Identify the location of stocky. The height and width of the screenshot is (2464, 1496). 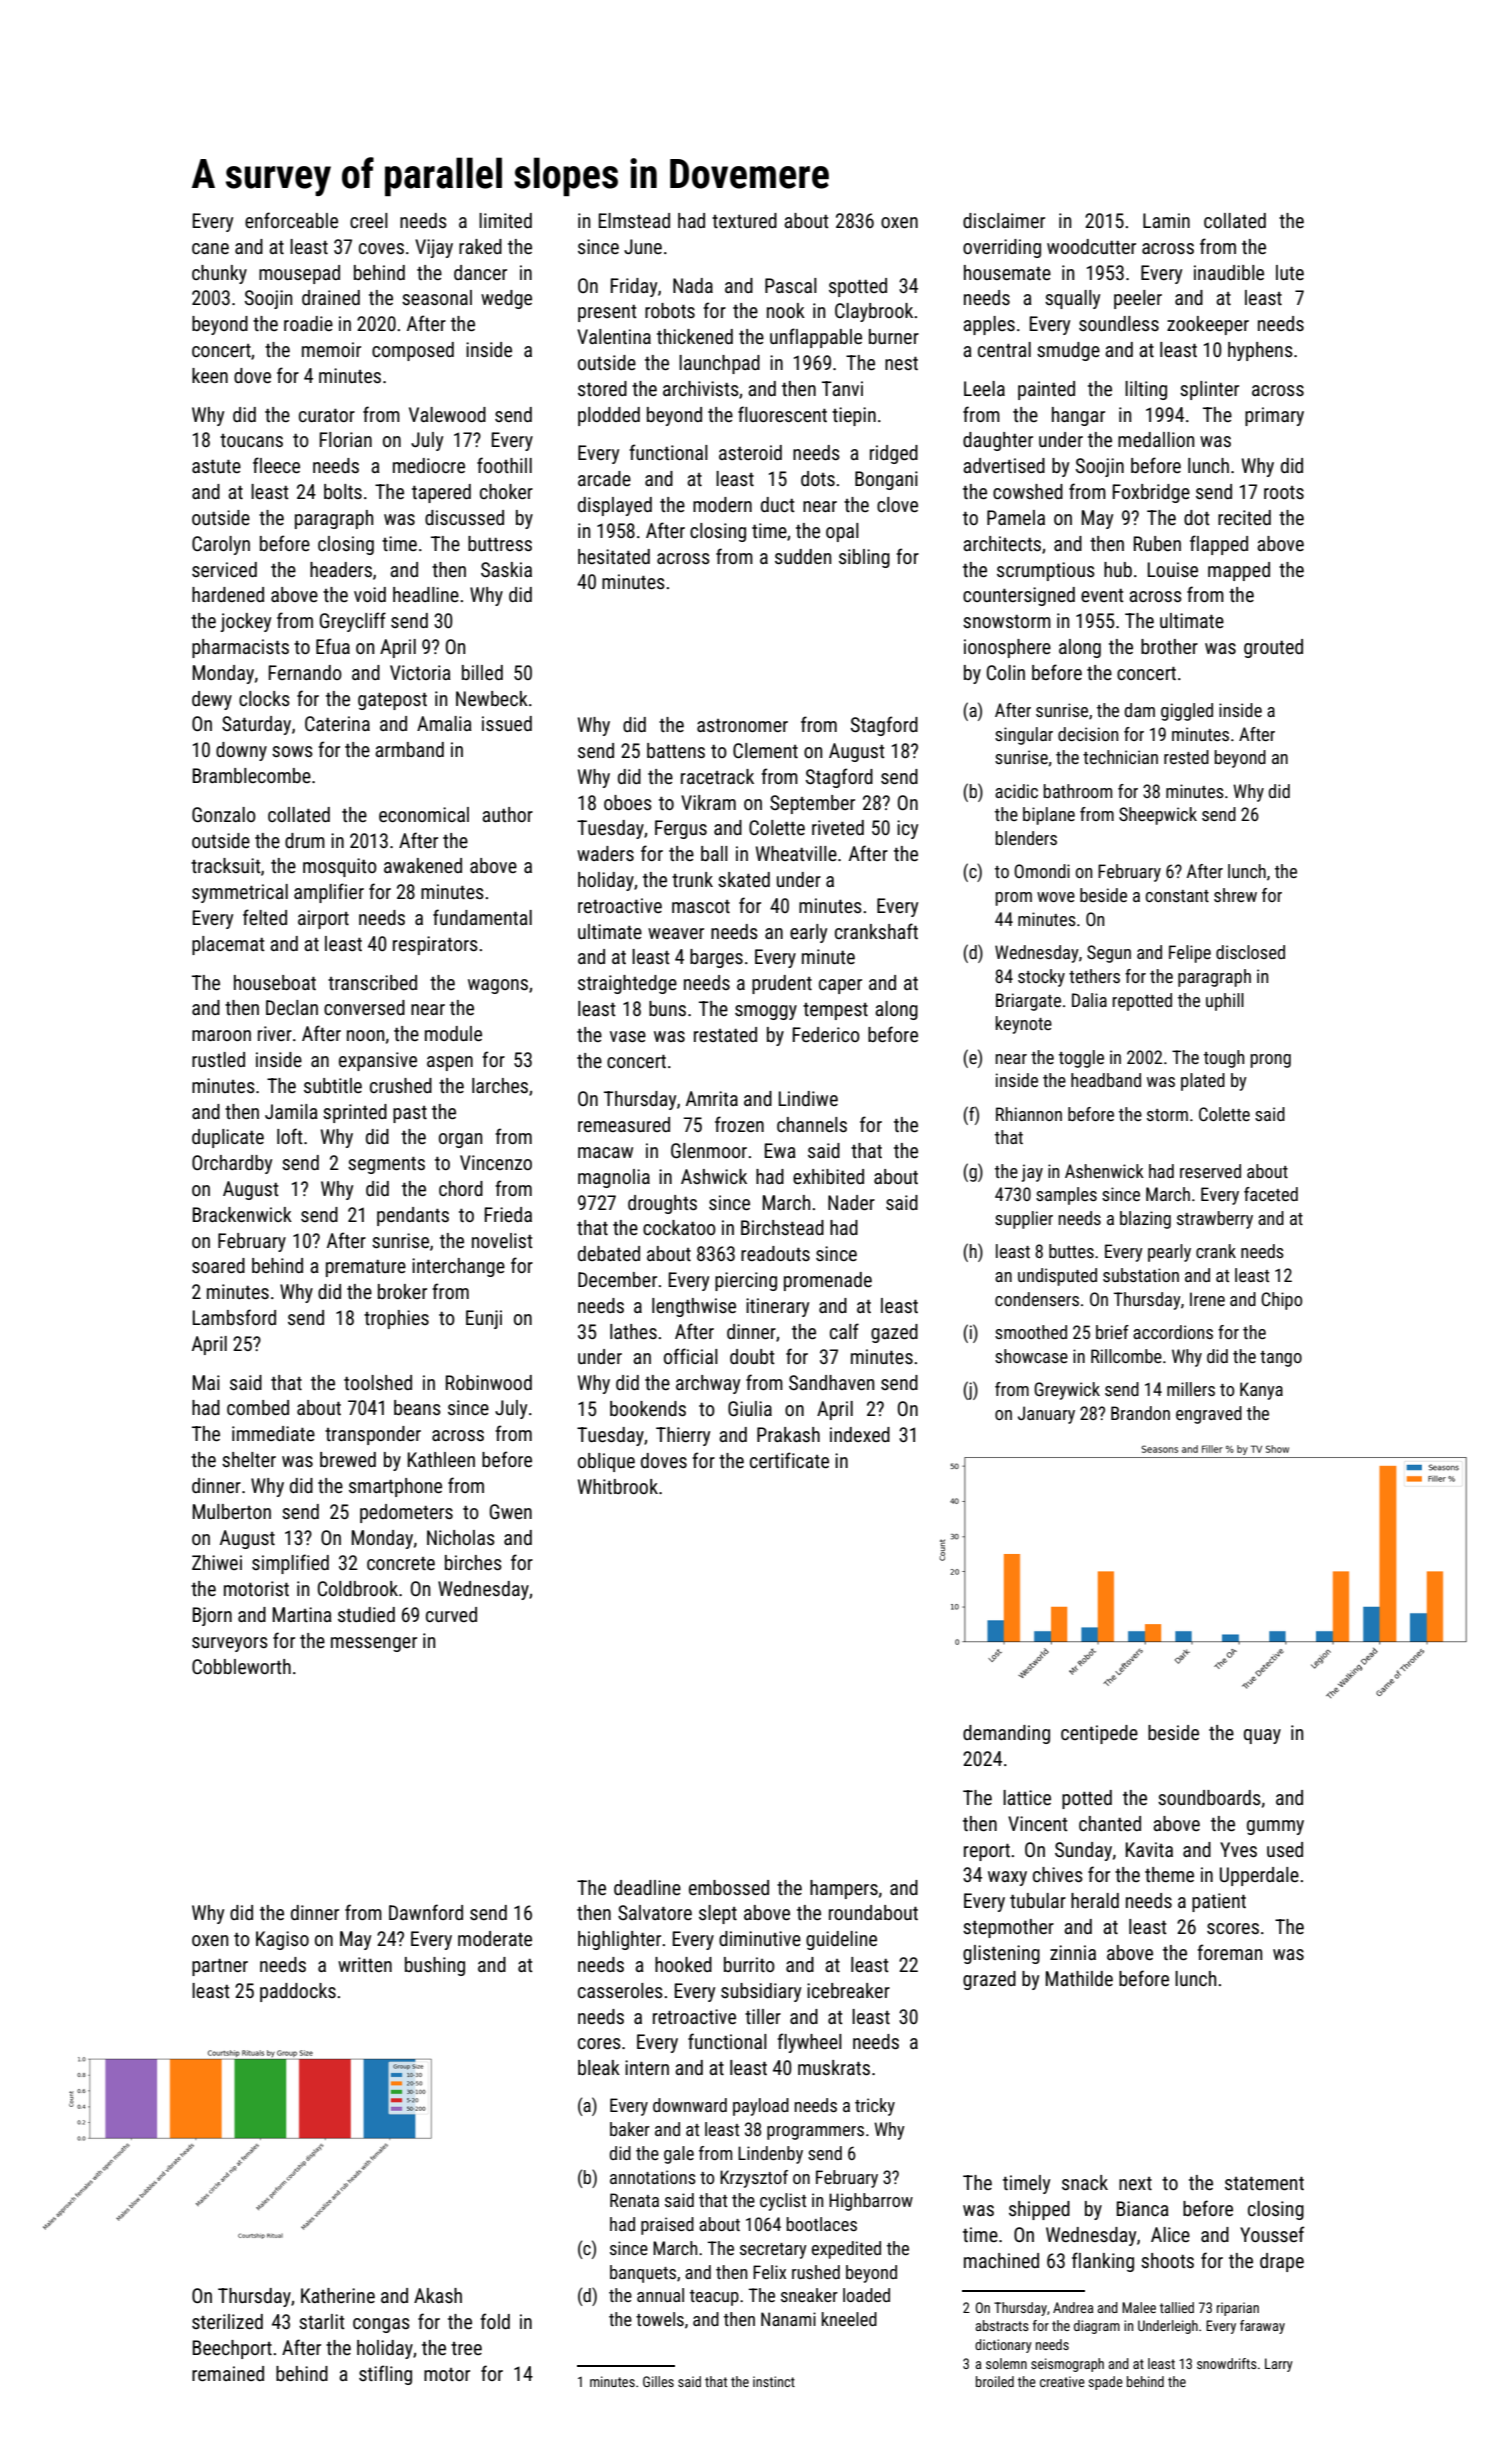
(1041, 978).
